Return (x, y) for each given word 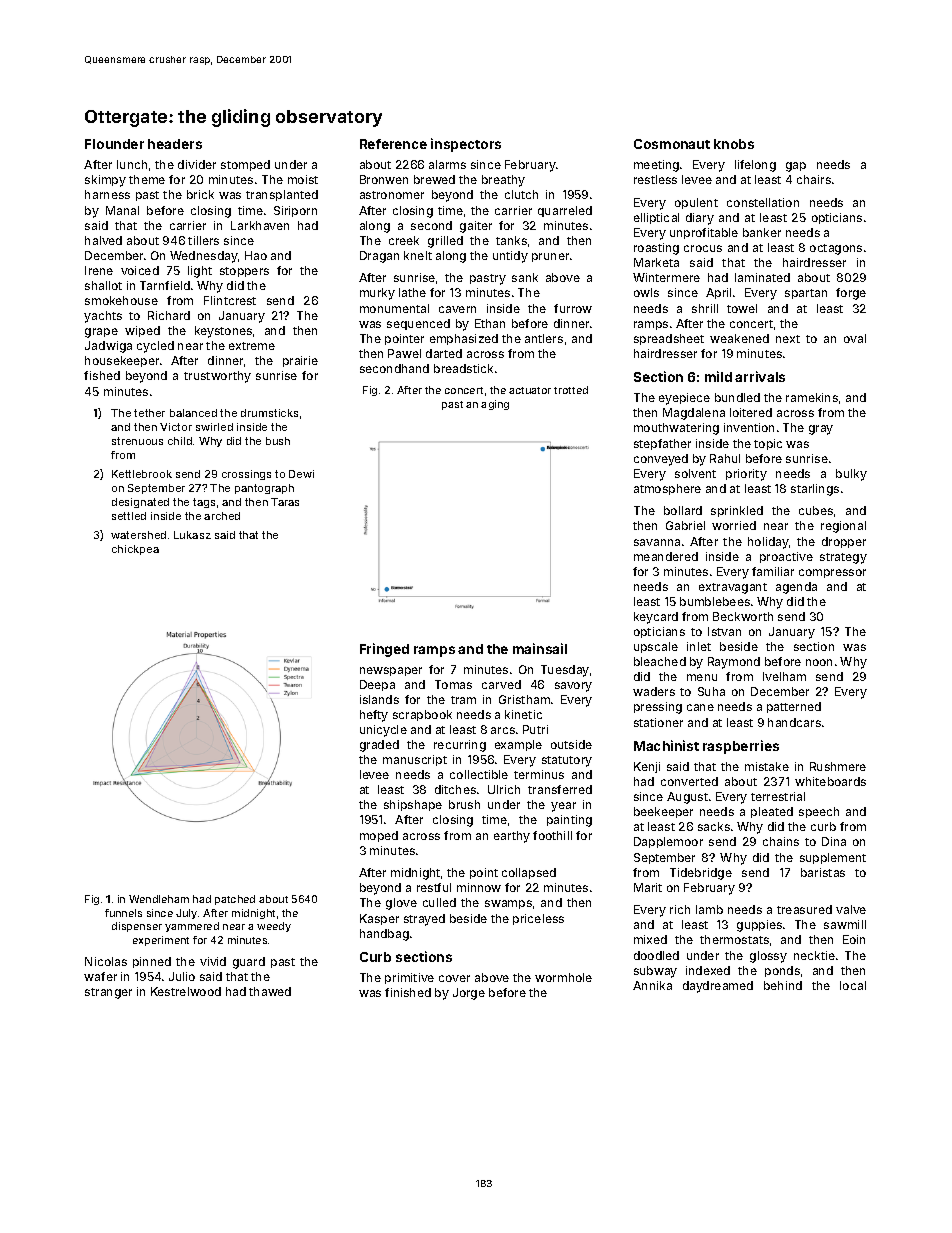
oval (855, 338)
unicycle (383, 731)
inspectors (466, 145)
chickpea (135, 550)
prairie (300, 361)
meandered (666, 556)
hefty (374, 716)
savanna (657, 542)
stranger (108, 993)
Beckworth (743, 616)
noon (819, 662)
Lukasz (192, 535)
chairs (814, 179)
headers (175, 144)
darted (444, 353)
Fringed (384, 650)
